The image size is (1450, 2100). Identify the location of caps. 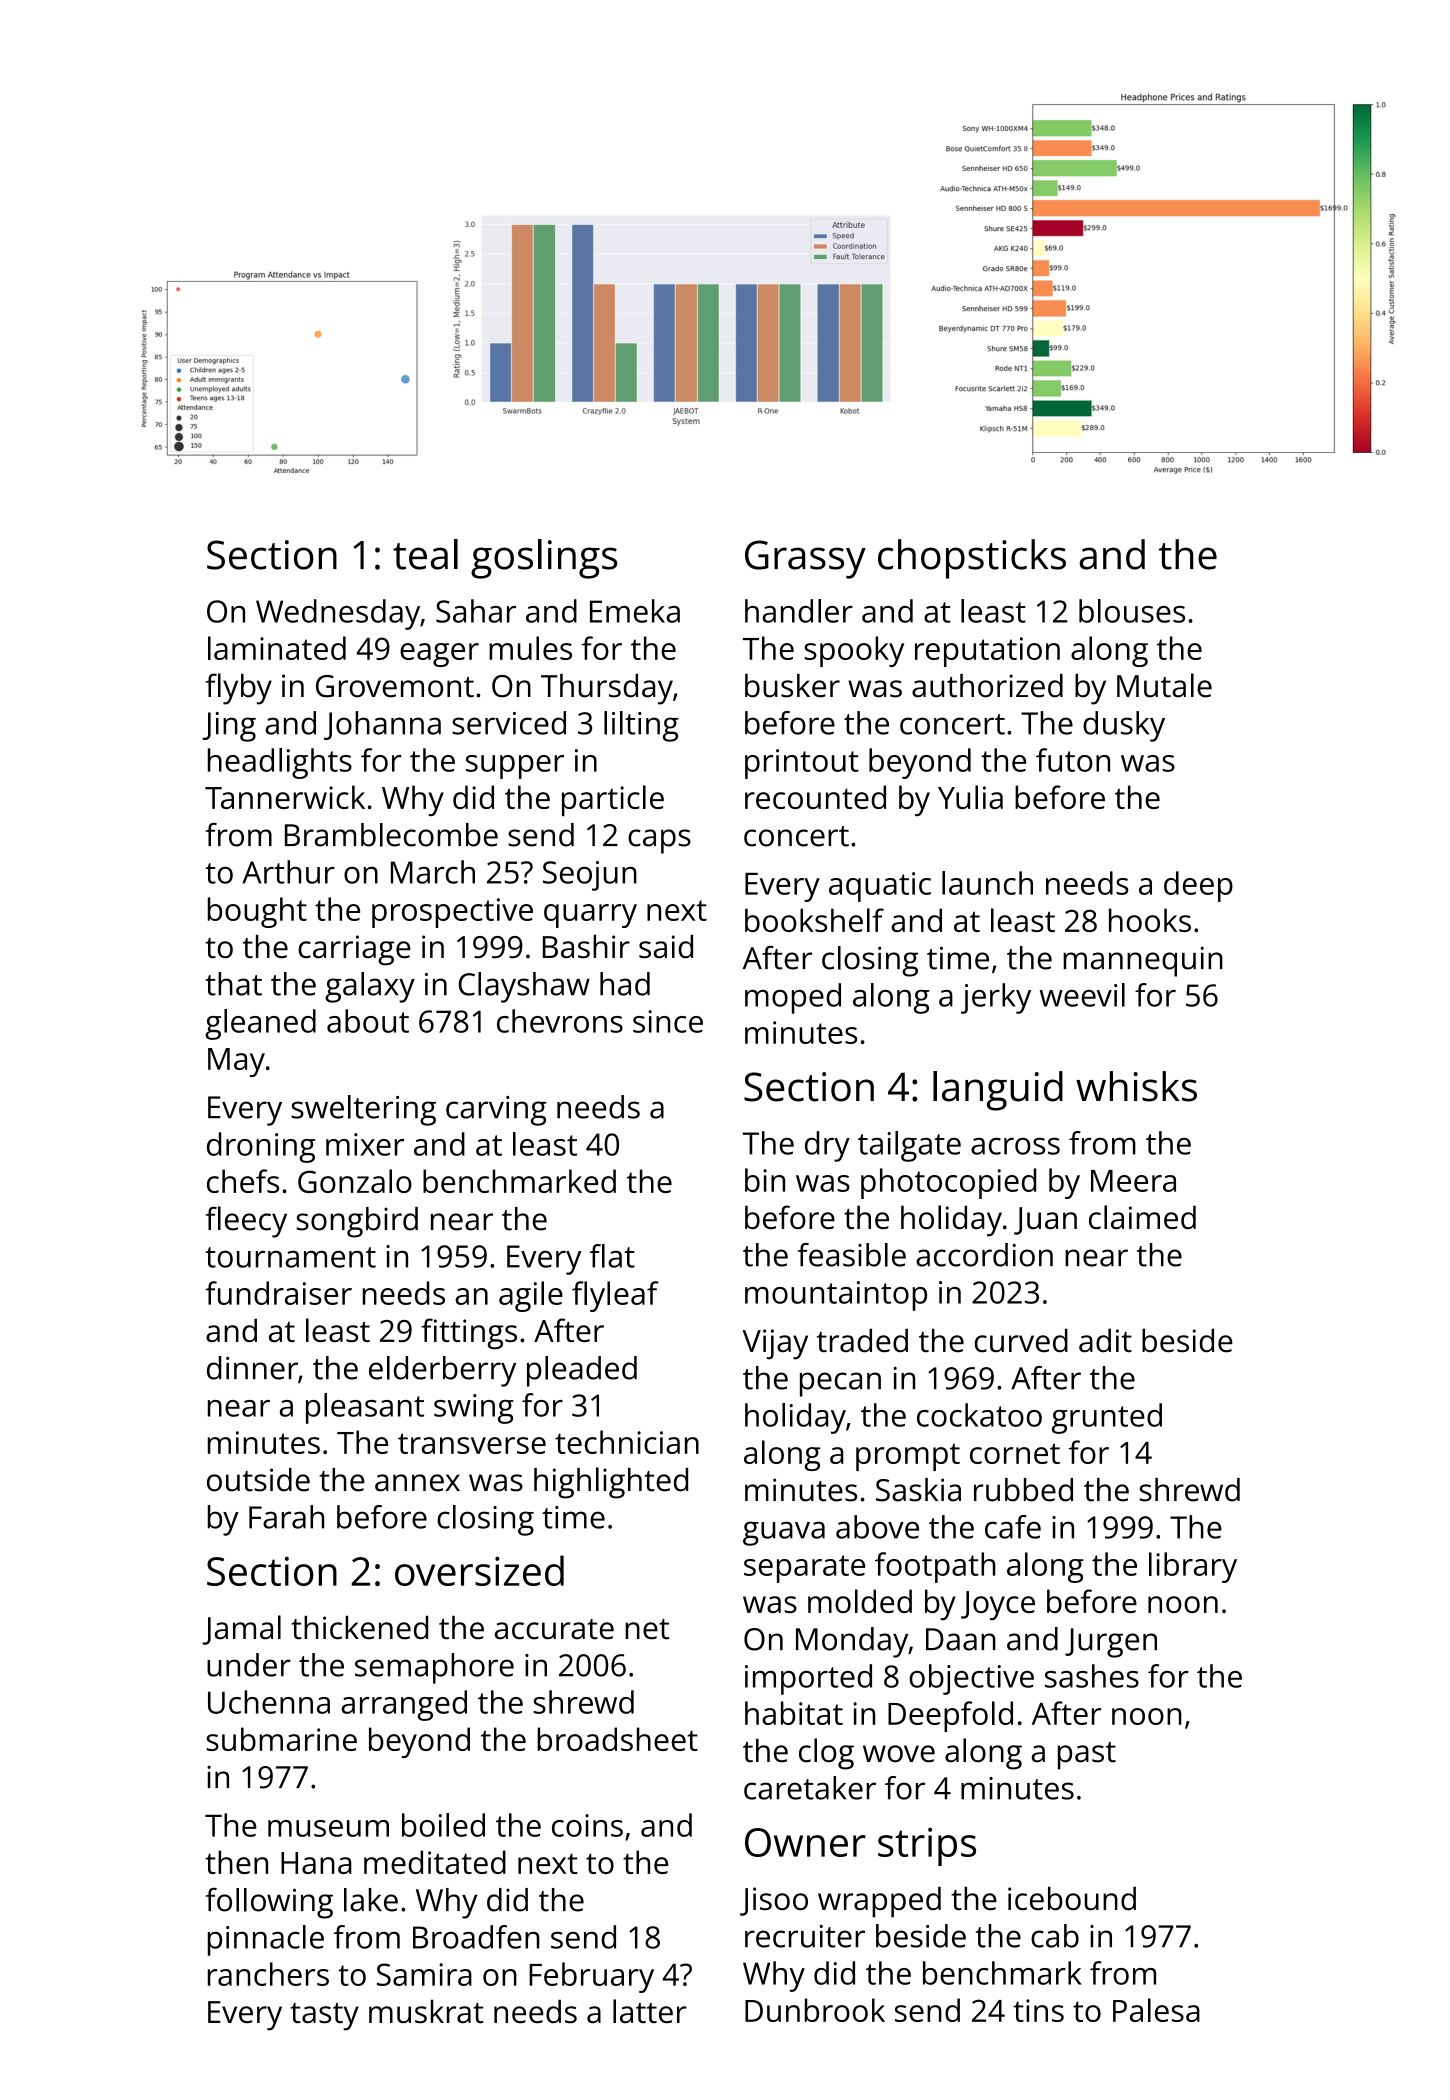
(659, 841).
